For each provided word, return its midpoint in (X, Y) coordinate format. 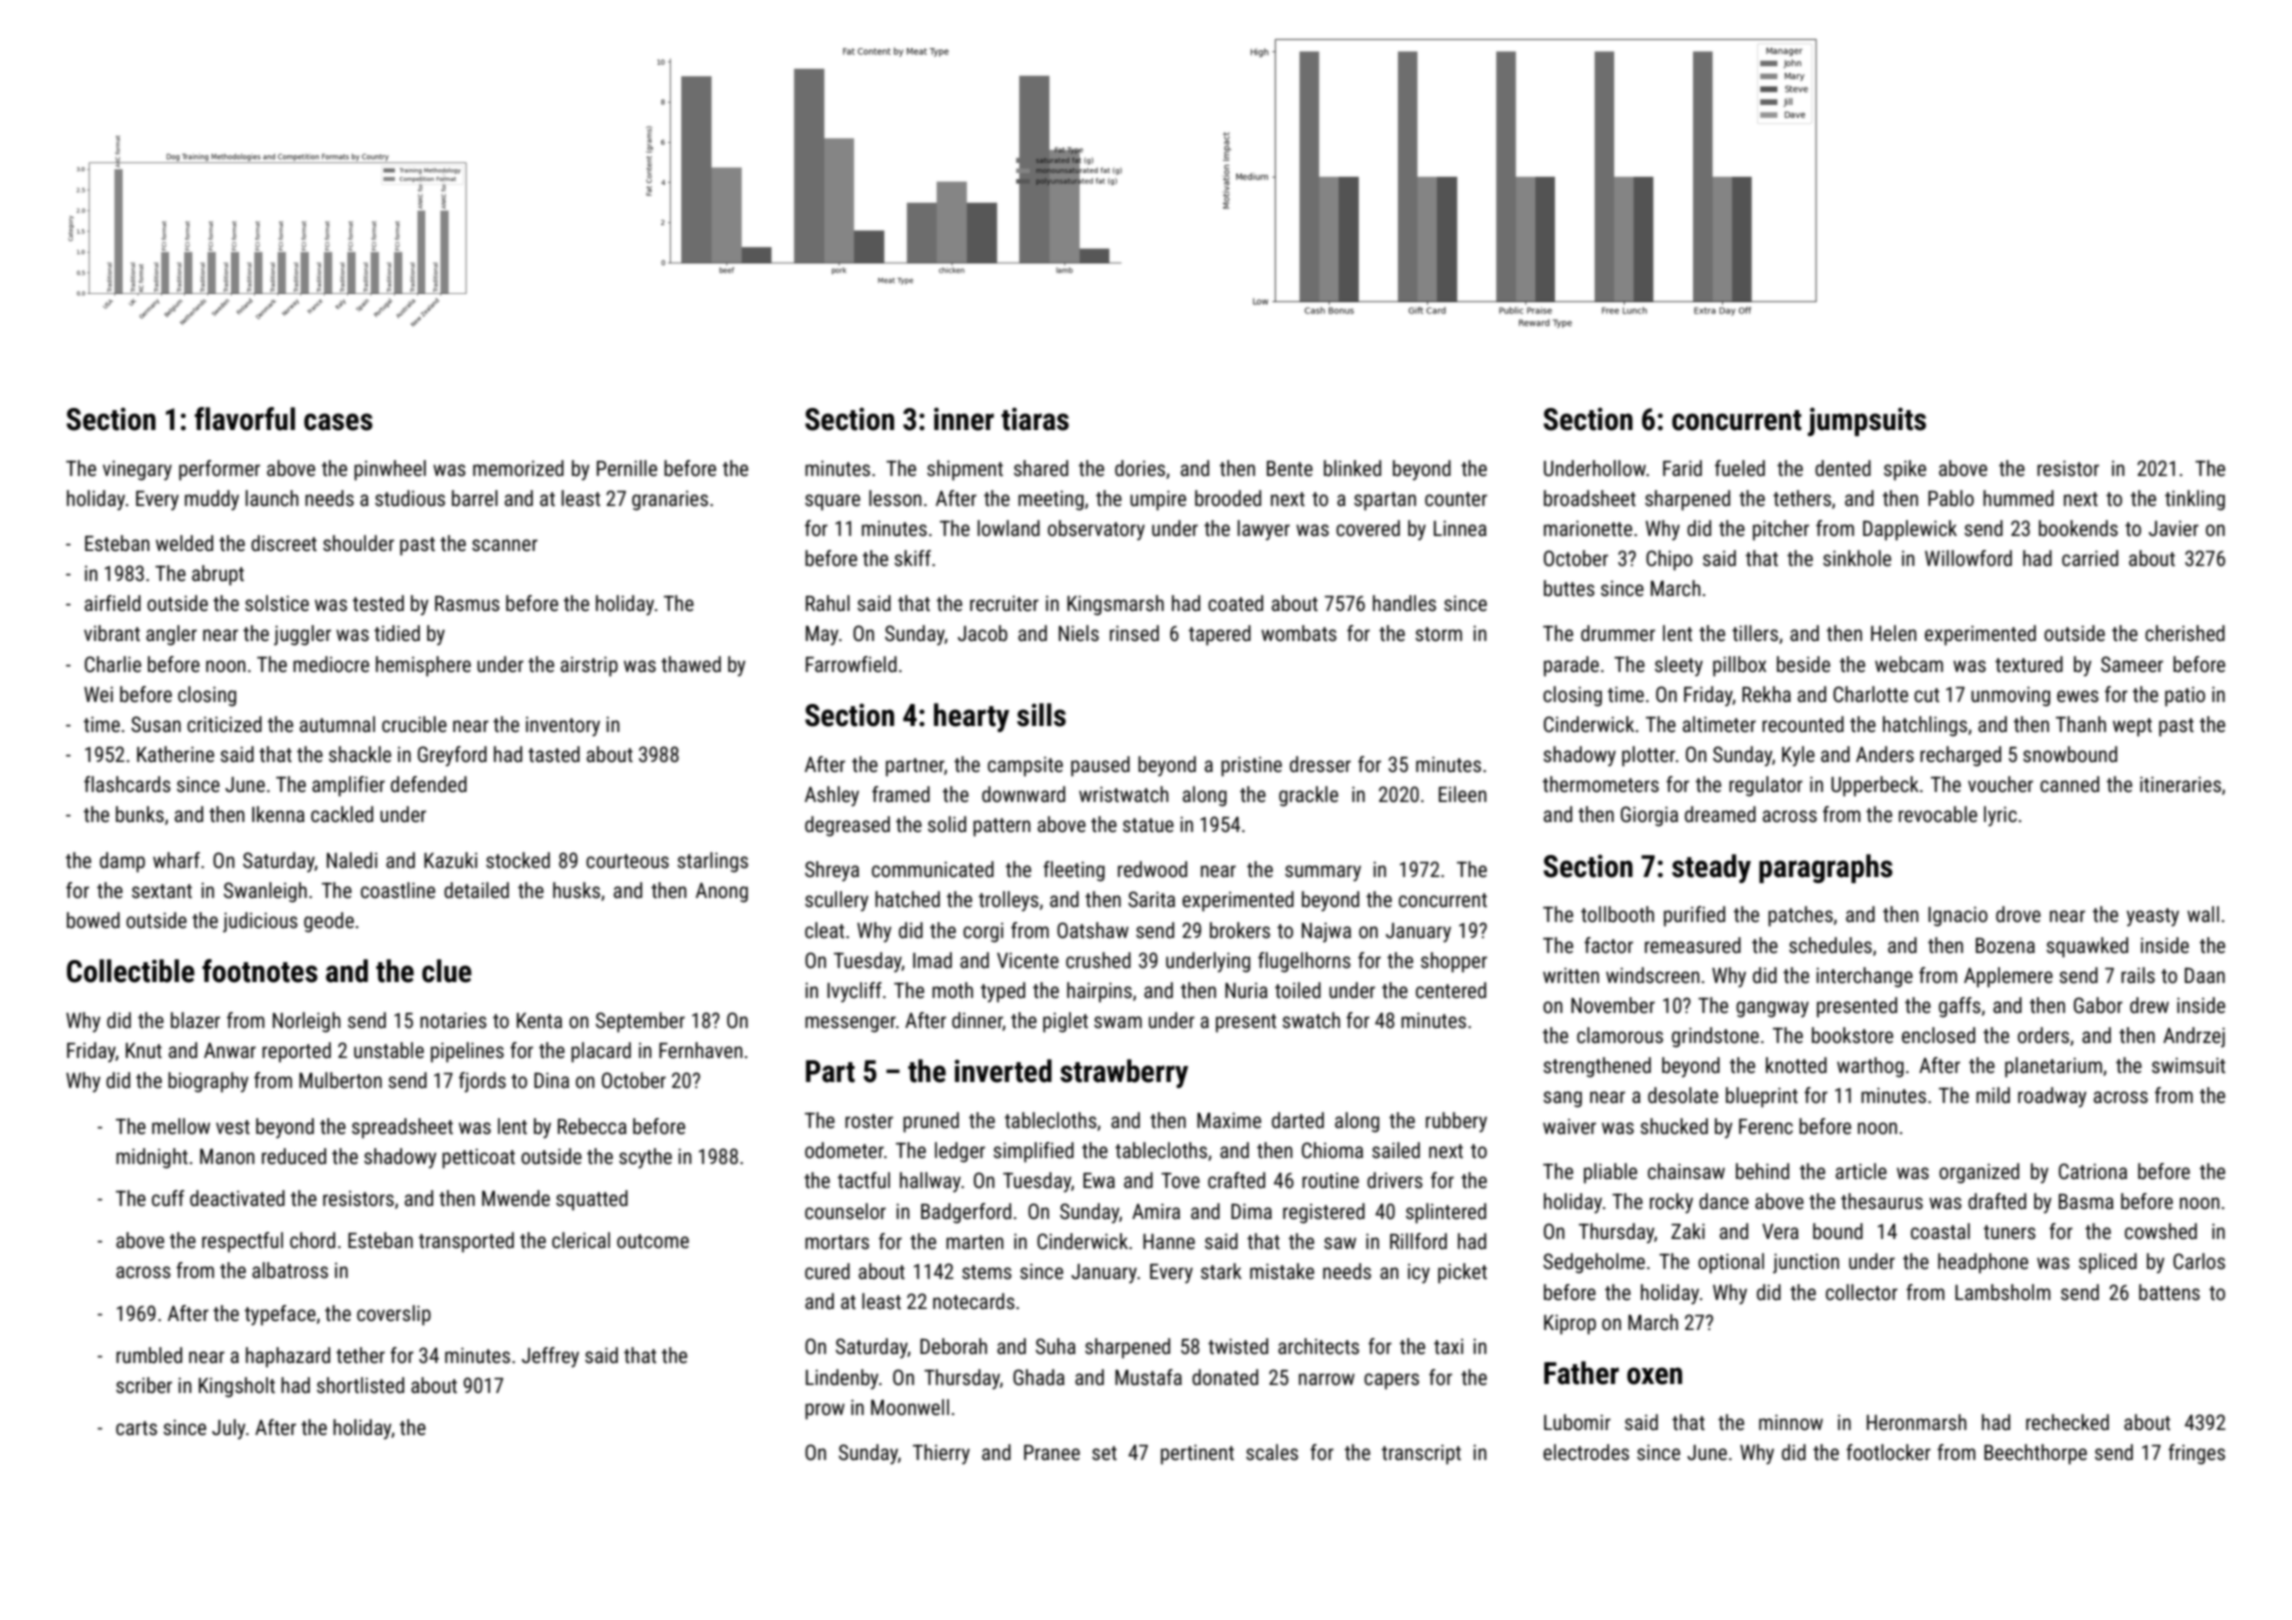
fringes (2196, 1454)
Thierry (941, 1454)
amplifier (348, 786)
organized (1979, 1173)
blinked (1352, 468)
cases (338, 422)
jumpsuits (1867, 421)
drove (2018, 914)
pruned (931, 1122)
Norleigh (307, 1022)
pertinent (1197, 1454)
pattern (1002, 827)
